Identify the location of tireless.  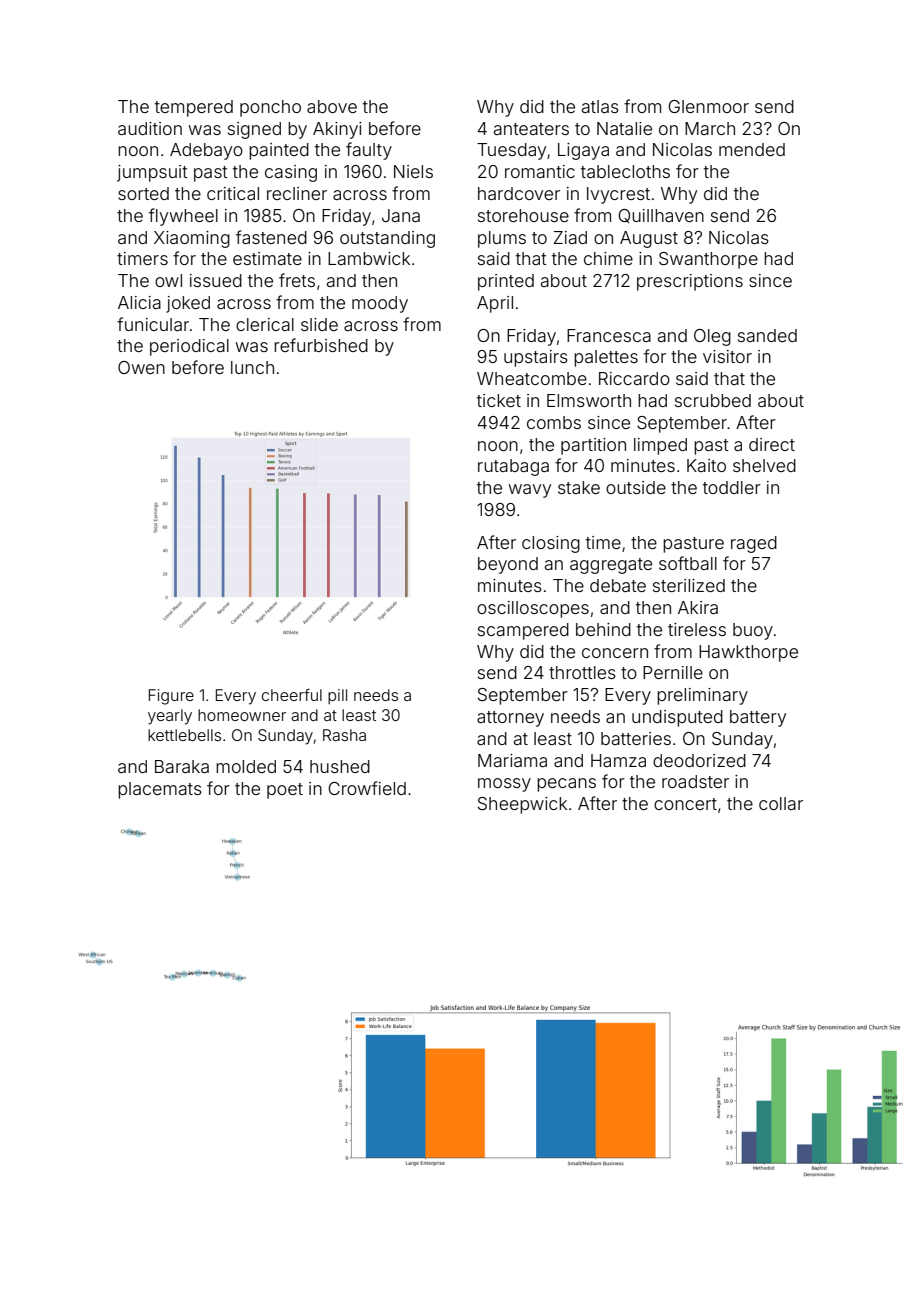
(697, 629).
